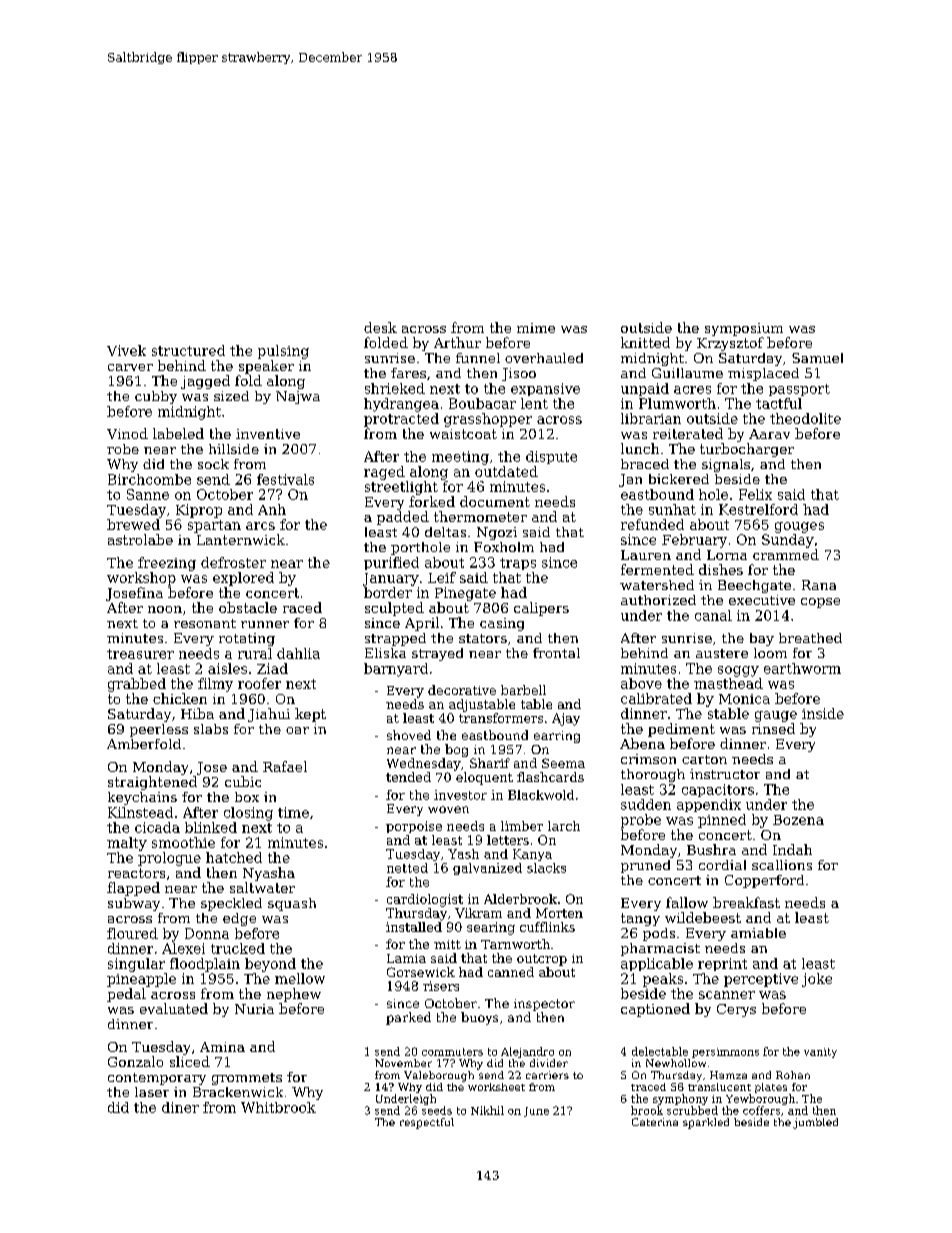 The image size is (952, 1233). I want to click on mime, so click(536, 328).
